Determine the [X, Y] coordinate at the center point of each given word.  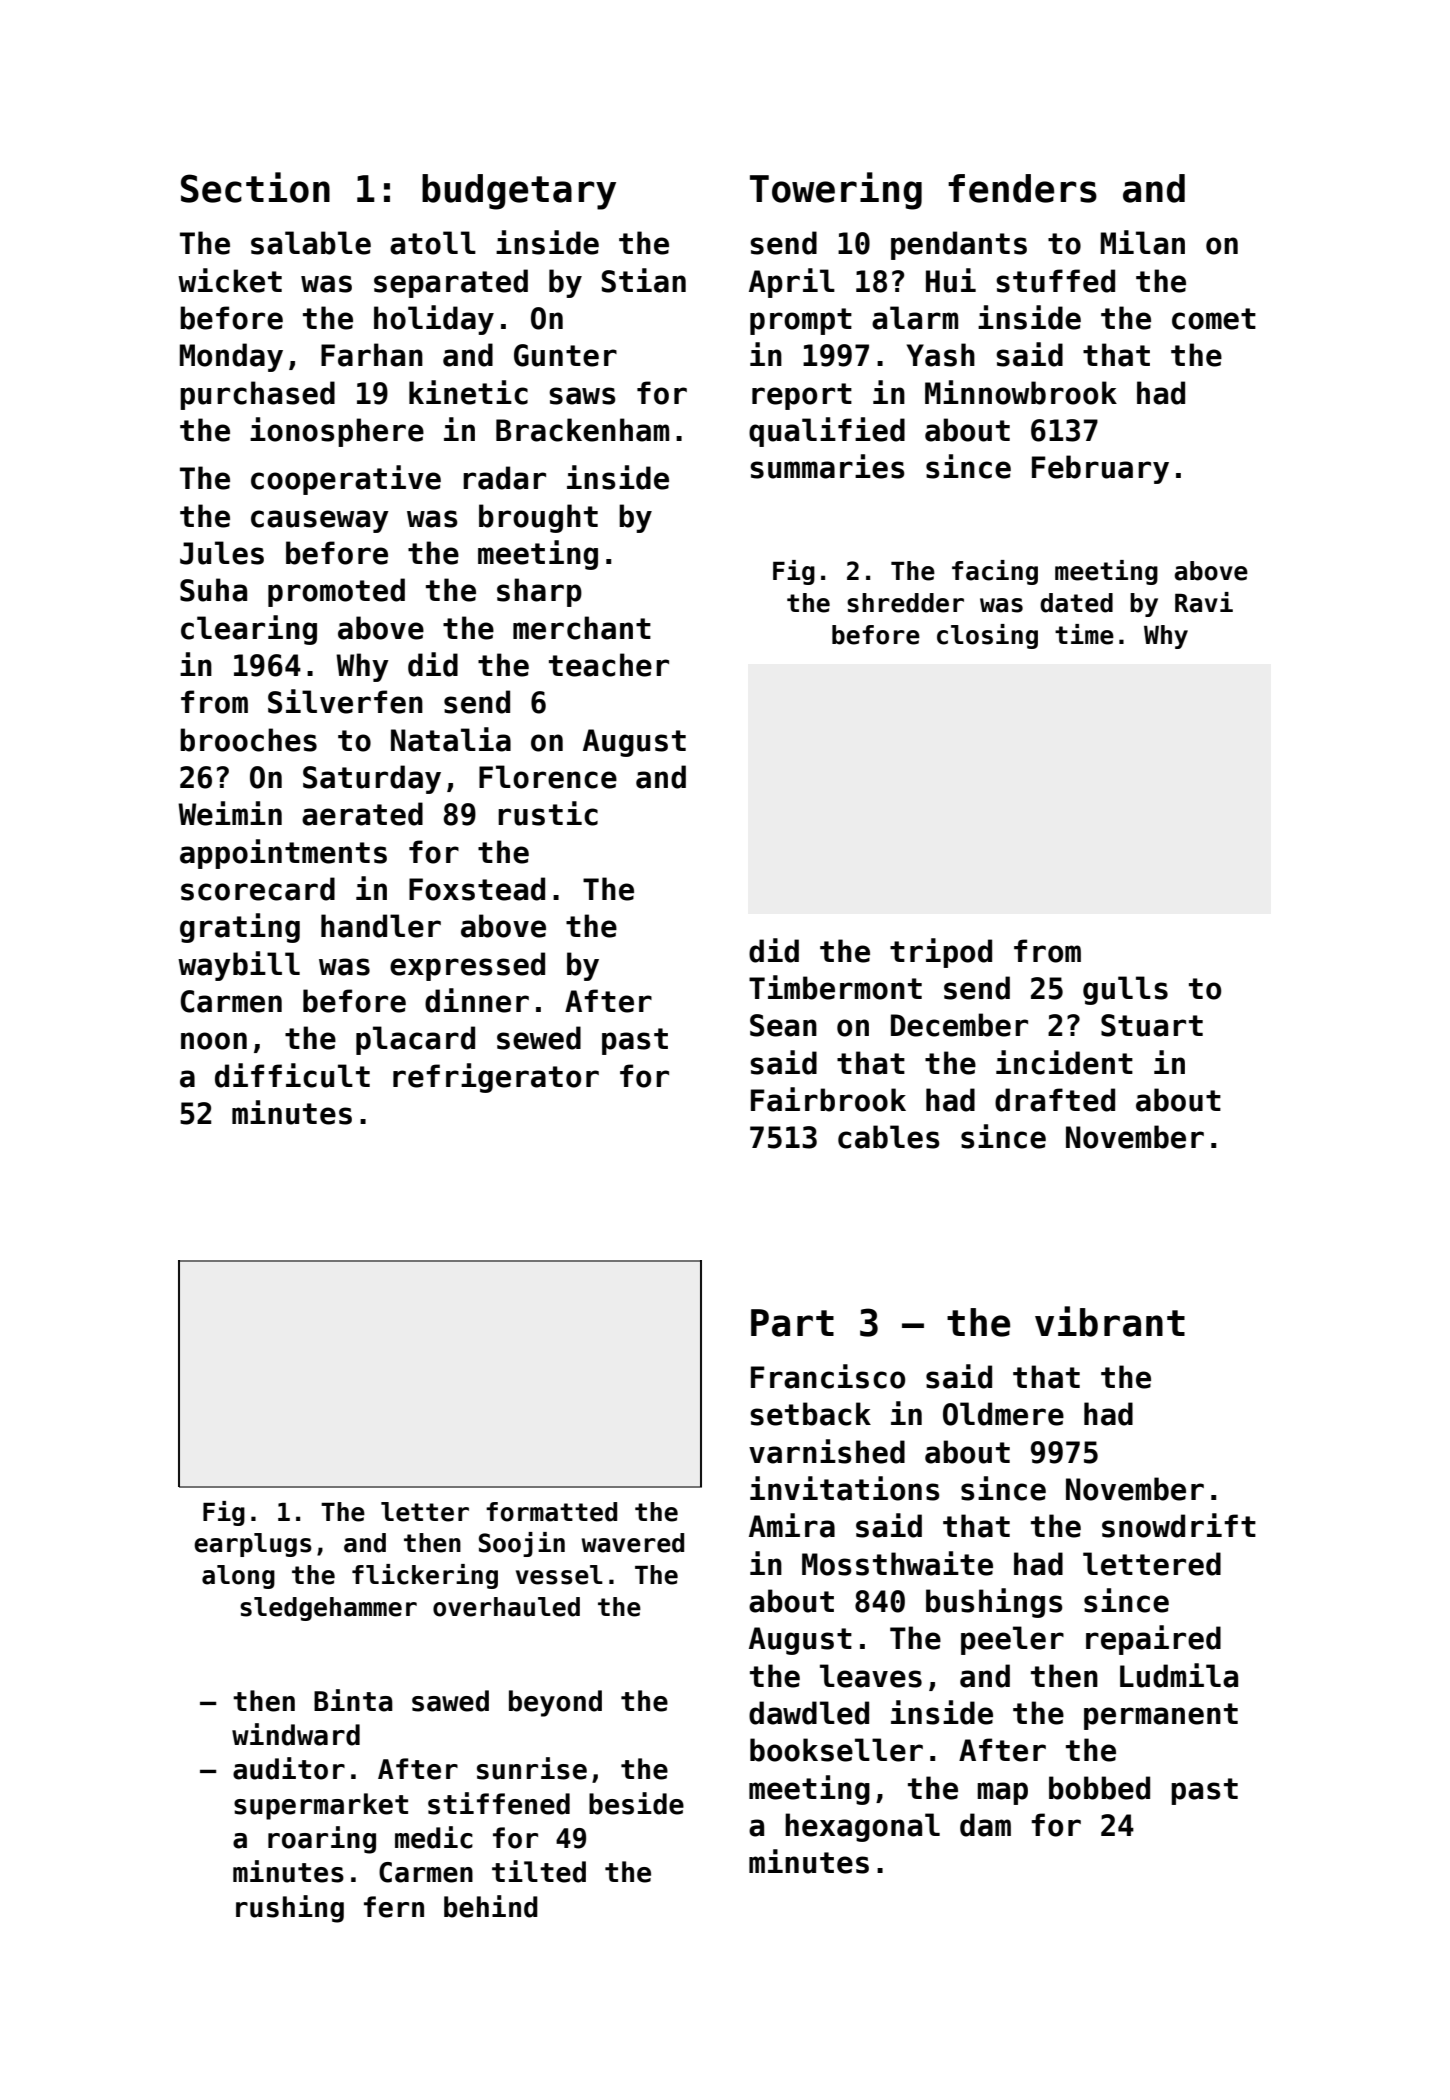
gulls [1125, 990]
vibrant [1110, 1321]
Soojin [522, 1544]
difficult [292, 1075]
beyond [555, 1703]
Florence [548, 777]
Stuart [1152, 1025]
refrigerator [496, 1078]
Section [255, 187]
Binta [353, 1700]
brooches [248, 740]
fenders [1022, 188]
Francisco [828, 1376]
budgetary [519, 192]
